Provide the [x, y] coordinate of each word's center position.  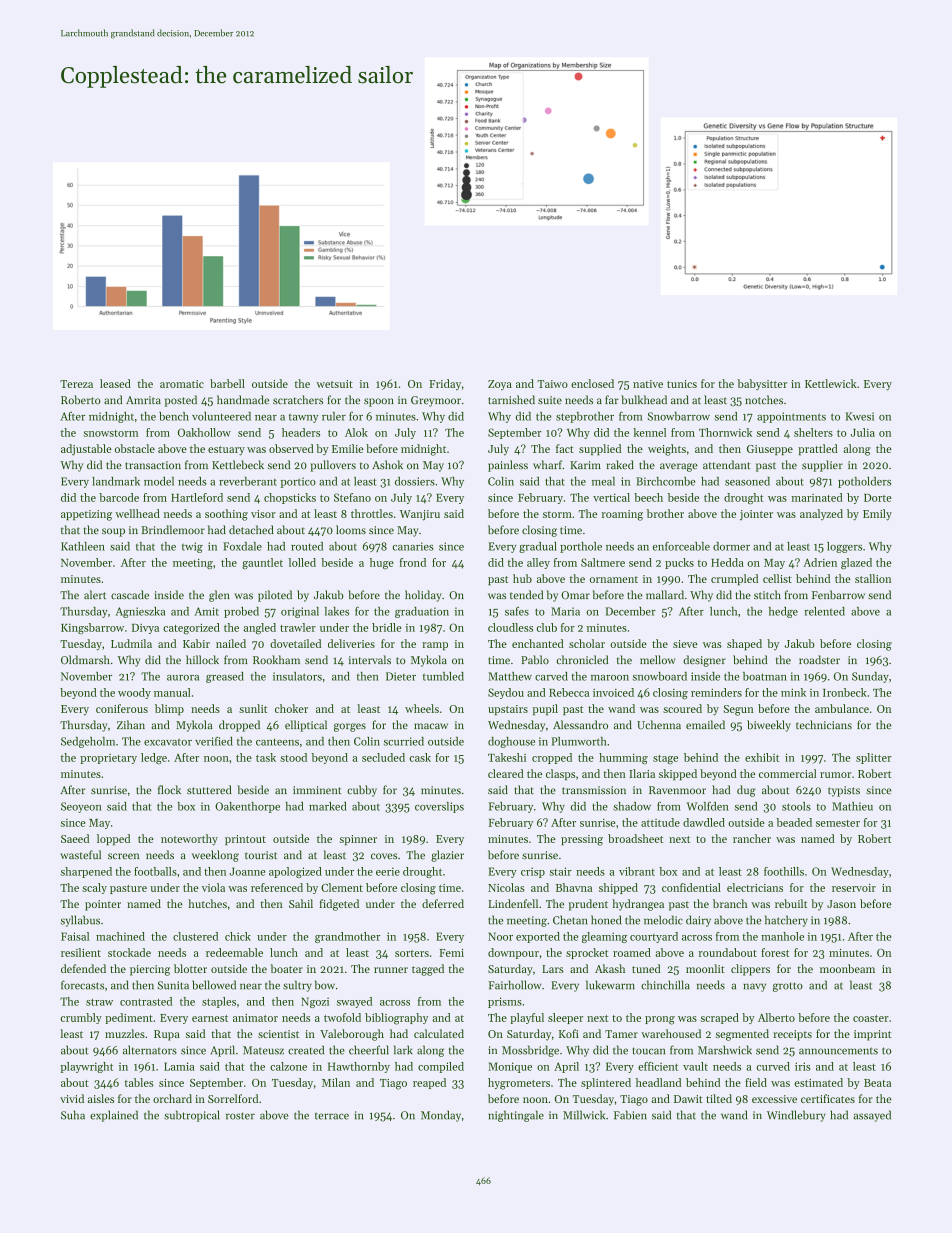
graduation [422, 612]
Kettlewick [831, 383]
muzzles [125, 1033]
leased [115, 383]
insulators [297, 676]
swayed [354, 1002]
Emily [877, 515]
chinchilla [665, 985]
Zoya [500, 385]
